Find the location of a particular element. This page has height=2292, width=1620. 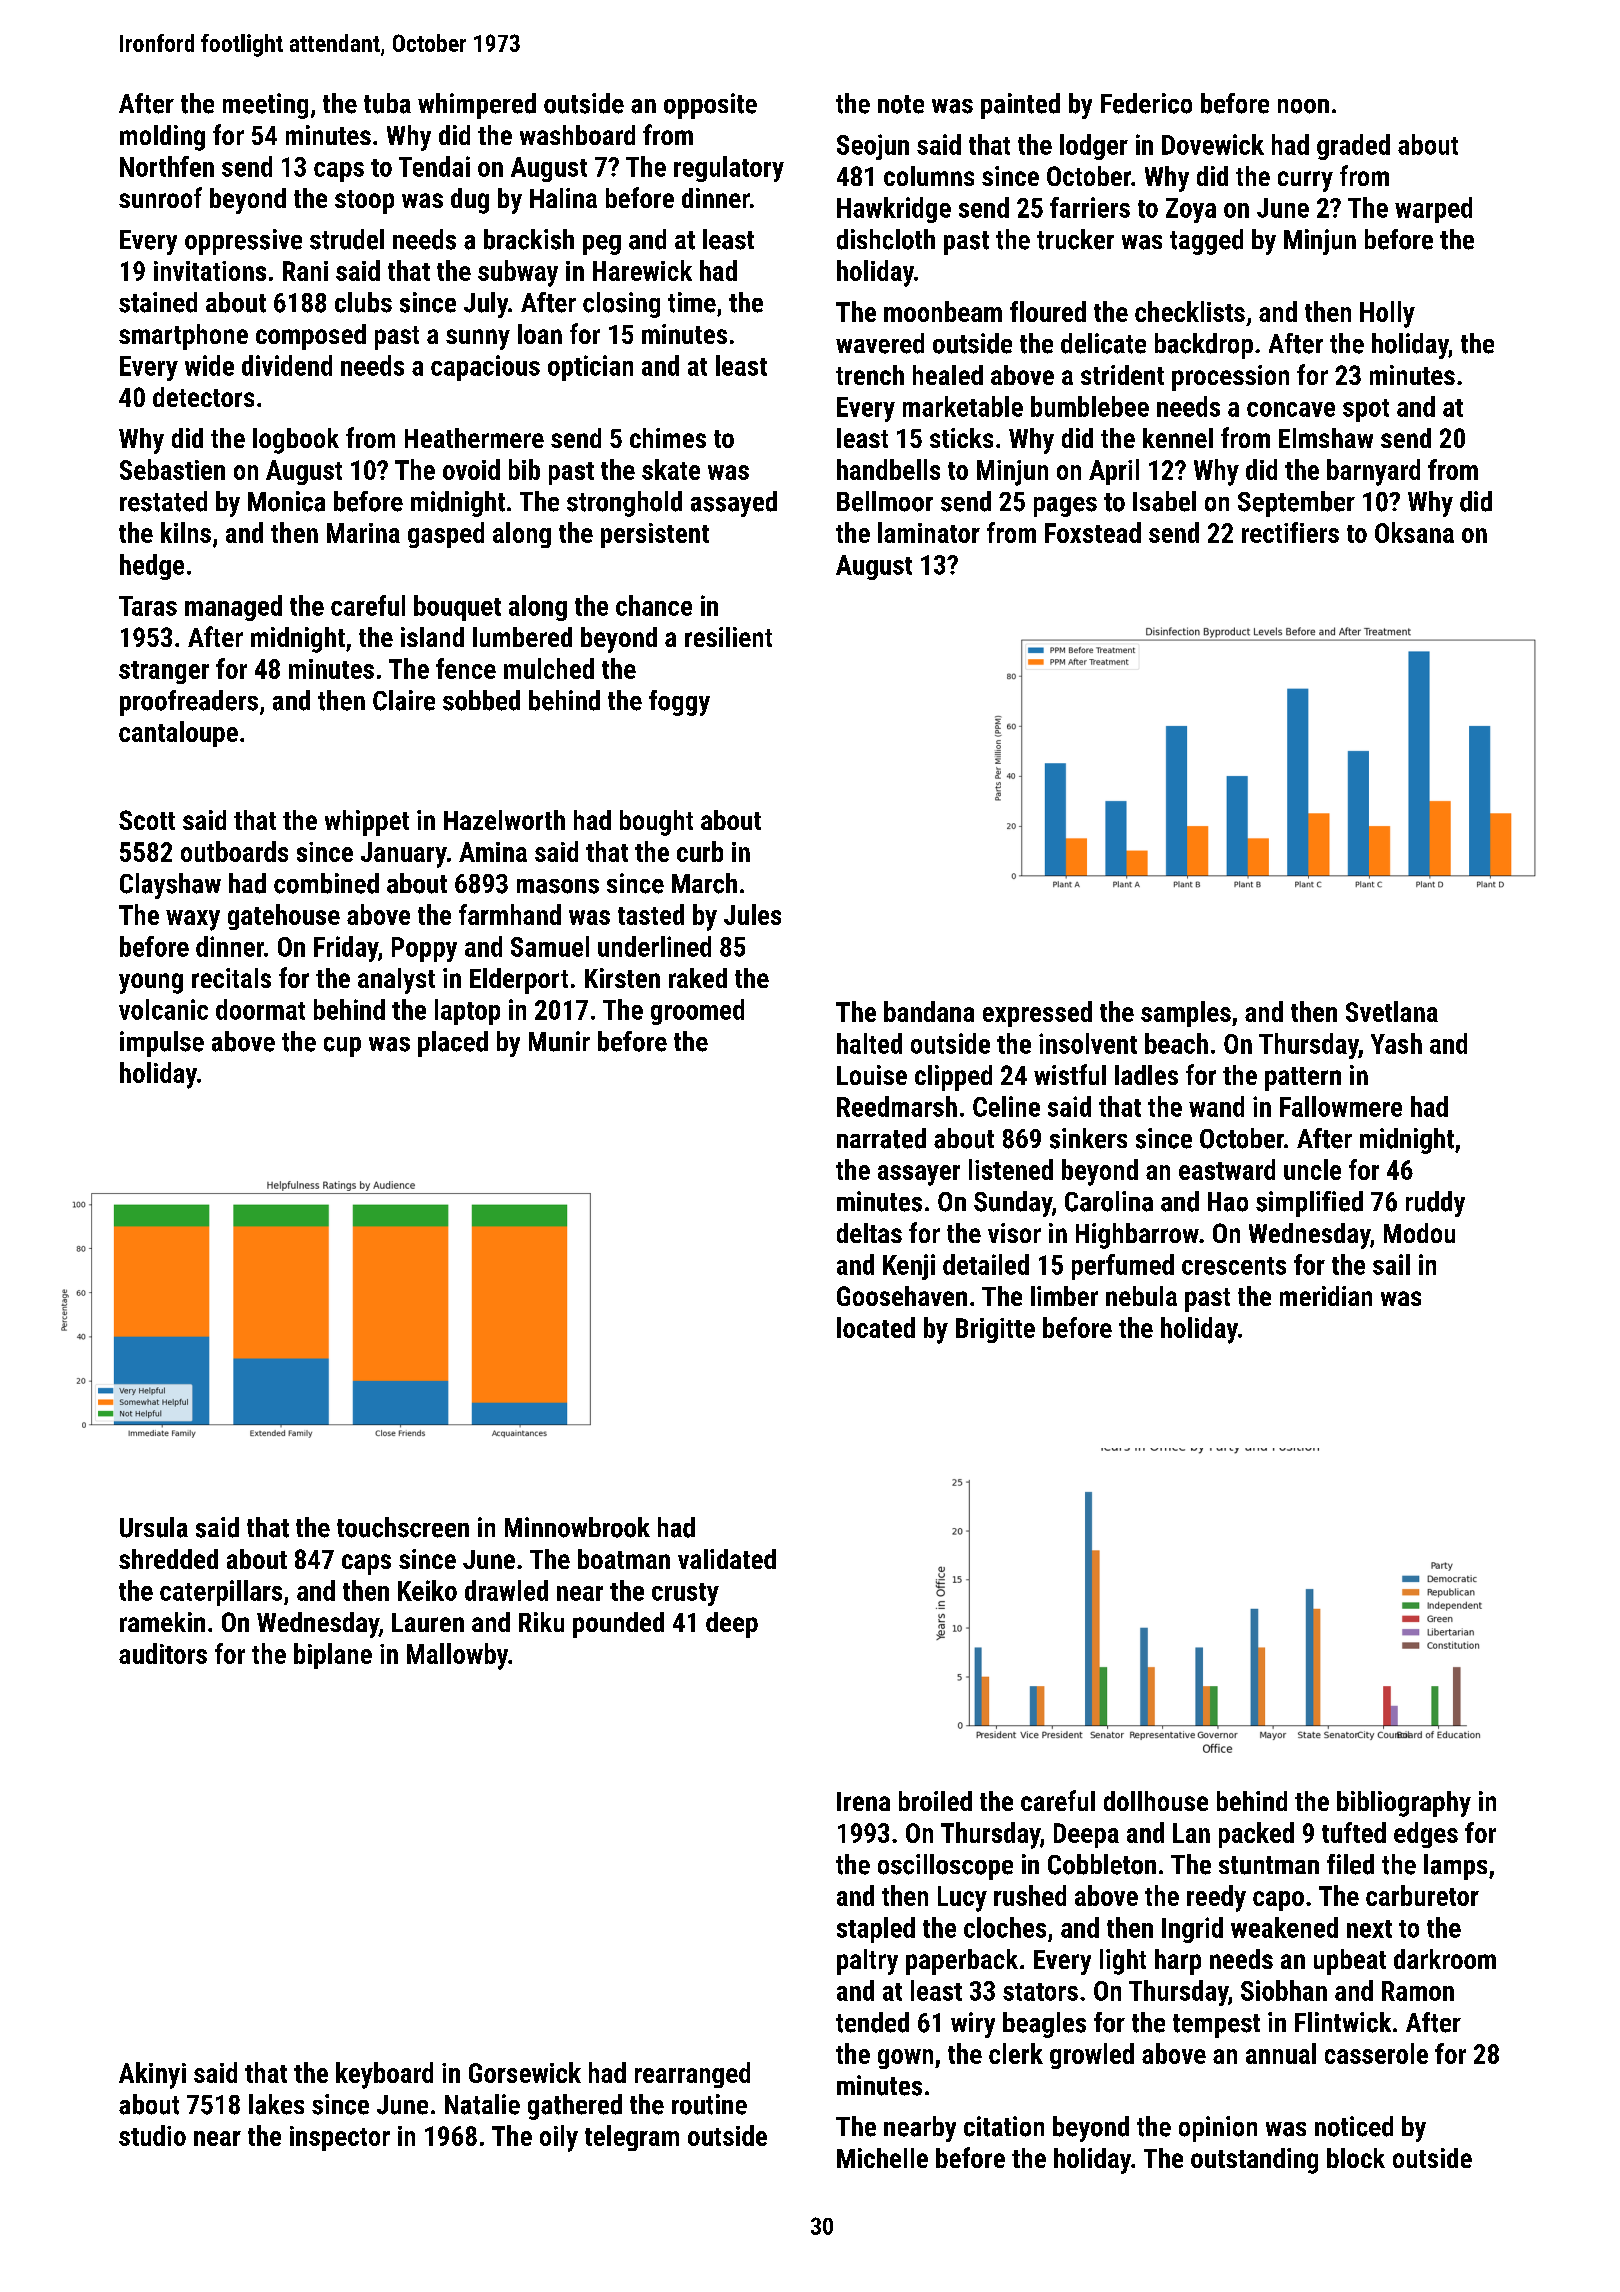

bibliography is located at coordinates (1404, 1804).
